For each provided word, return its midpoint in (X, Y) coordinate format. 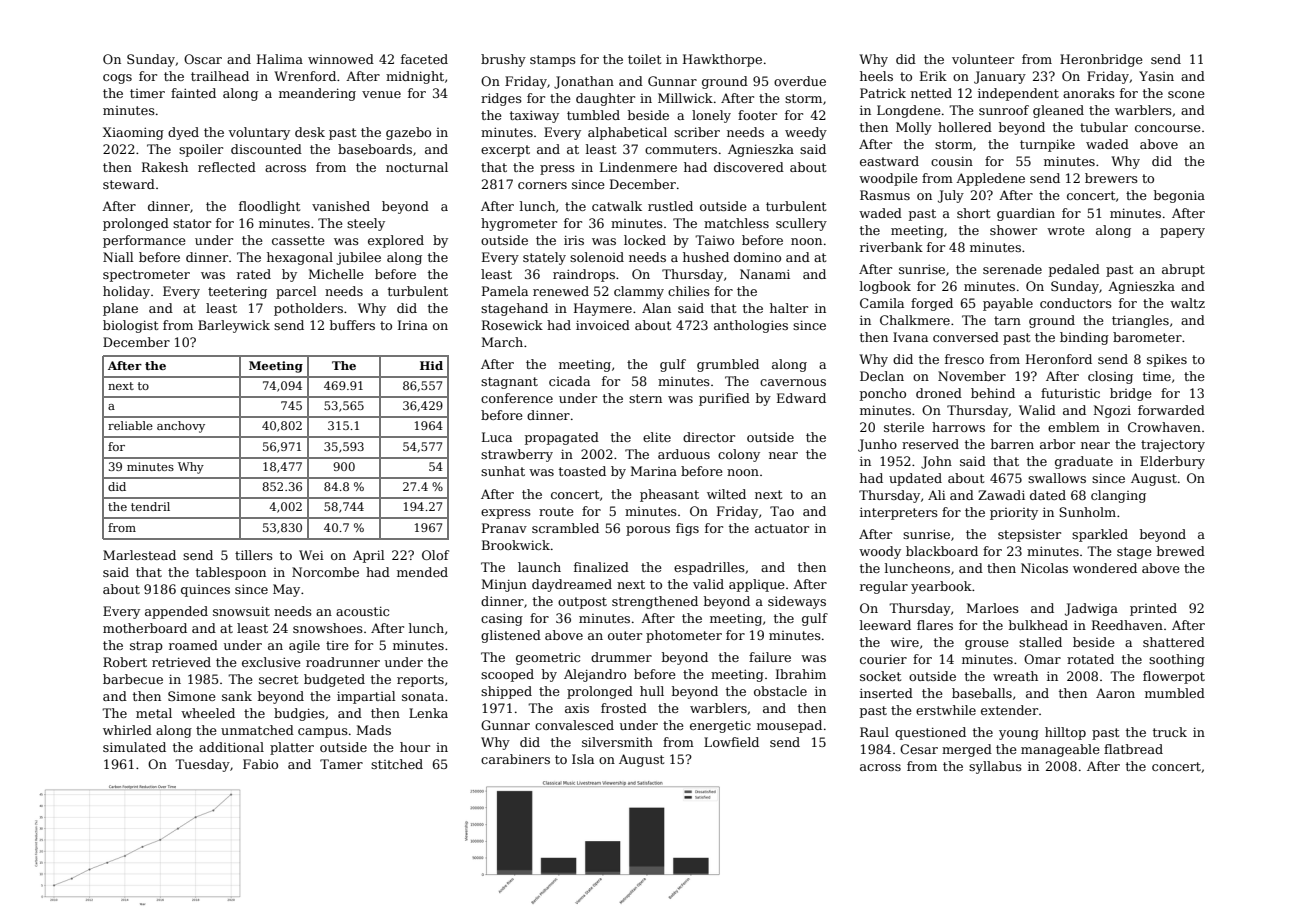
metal (154, 713)
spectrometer (146, 276)
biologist (130, 326)
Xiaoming (133, 133)
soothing (1177, 660)
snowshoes (328, 628)
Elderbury (1172, 462)
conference (517, 398)
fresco (964, 359)
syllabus (995, 767)
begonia (1179, 196)
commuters (681, 149)
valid (708, 584)
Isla (583, 759)
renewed (561, 291)
